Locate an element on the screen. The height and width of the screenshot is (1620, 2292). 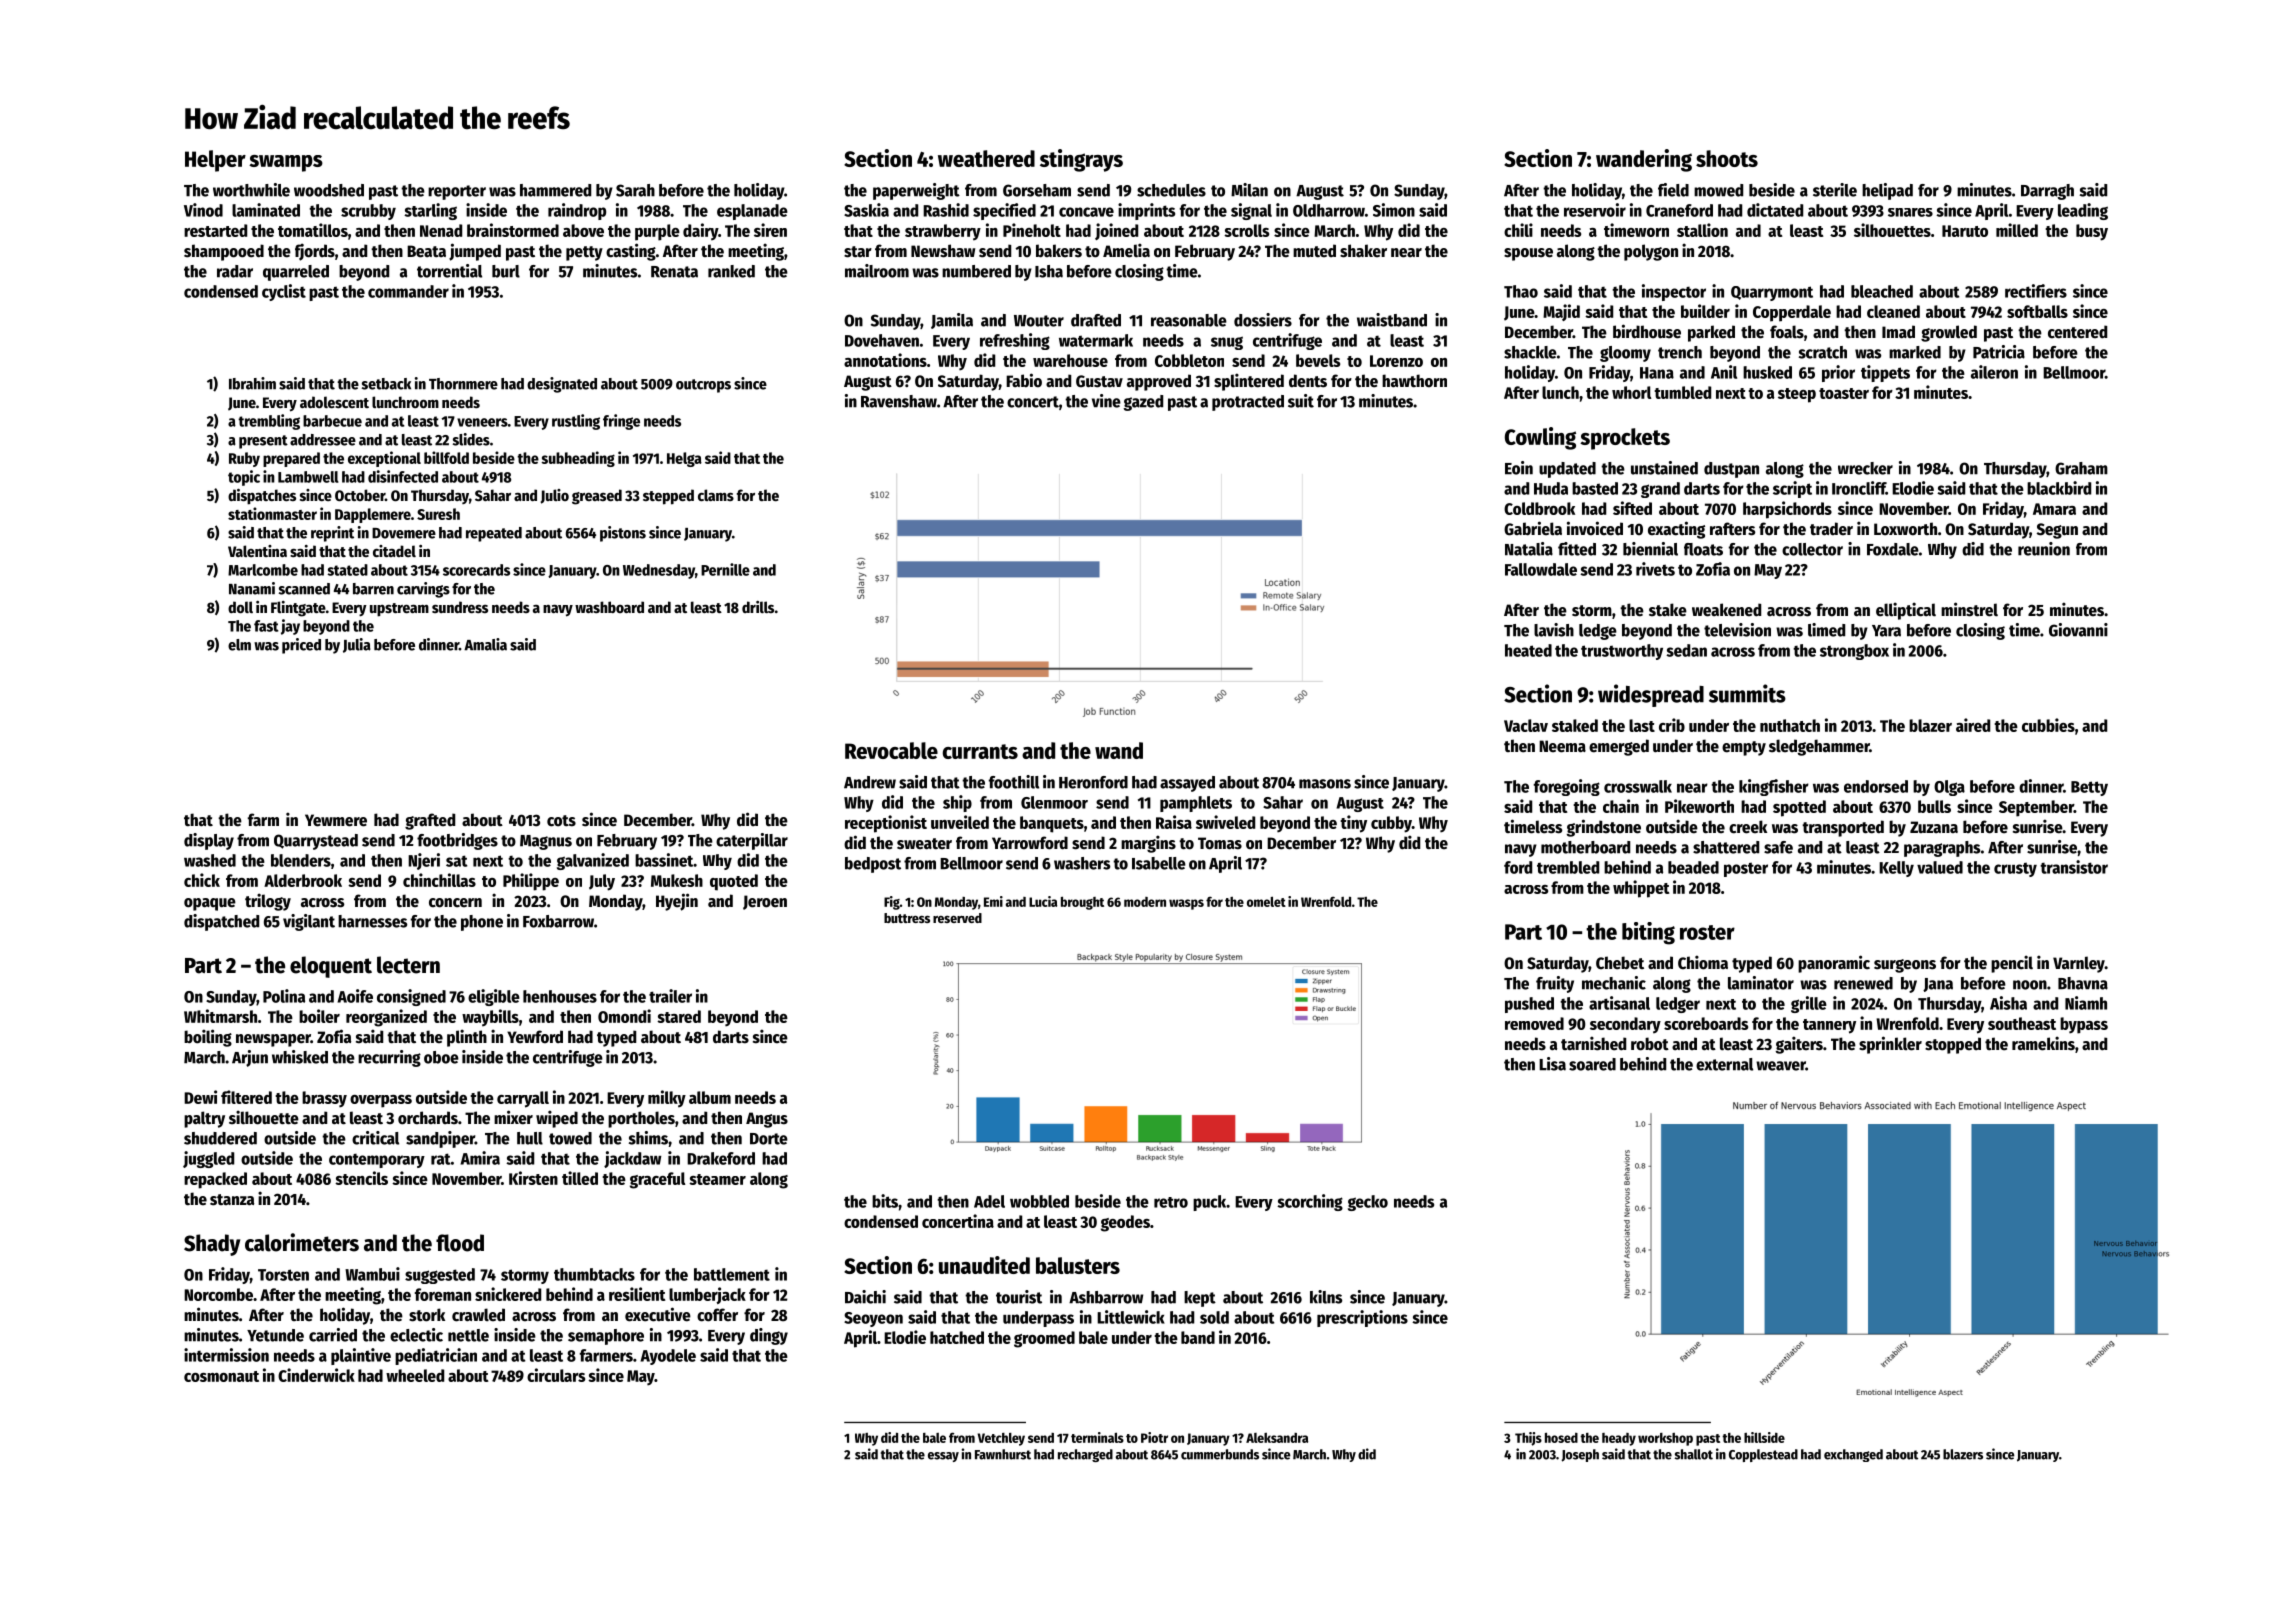
heated is located at coordinates (1528, 650).
